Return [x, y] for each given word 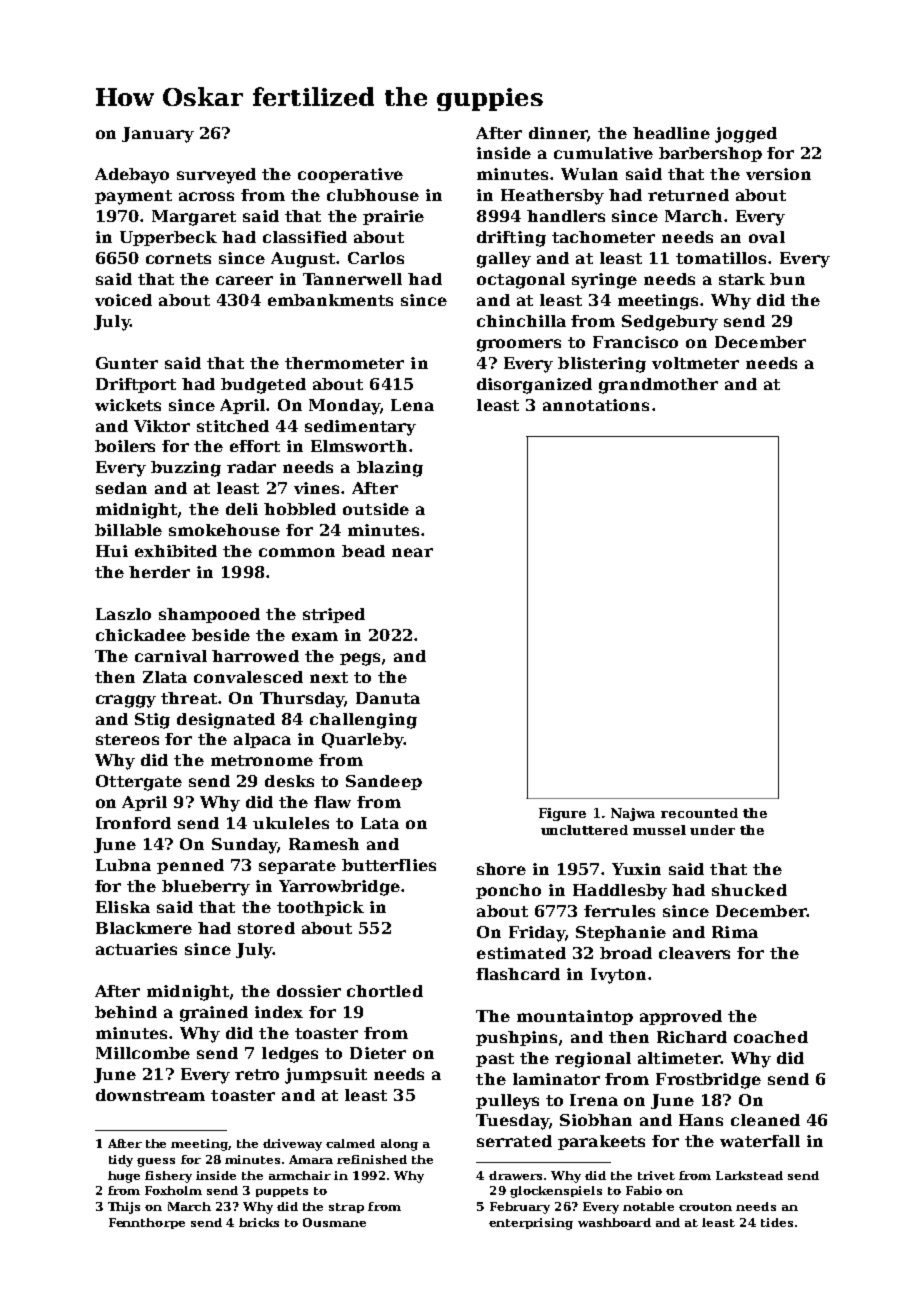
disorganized [534, 386]
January [158, 135]
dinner [558, 133]
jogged [746, 135]
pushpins [516, 1038]
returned [688, 195]
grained [214, 1014]
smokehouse [224, 530]
